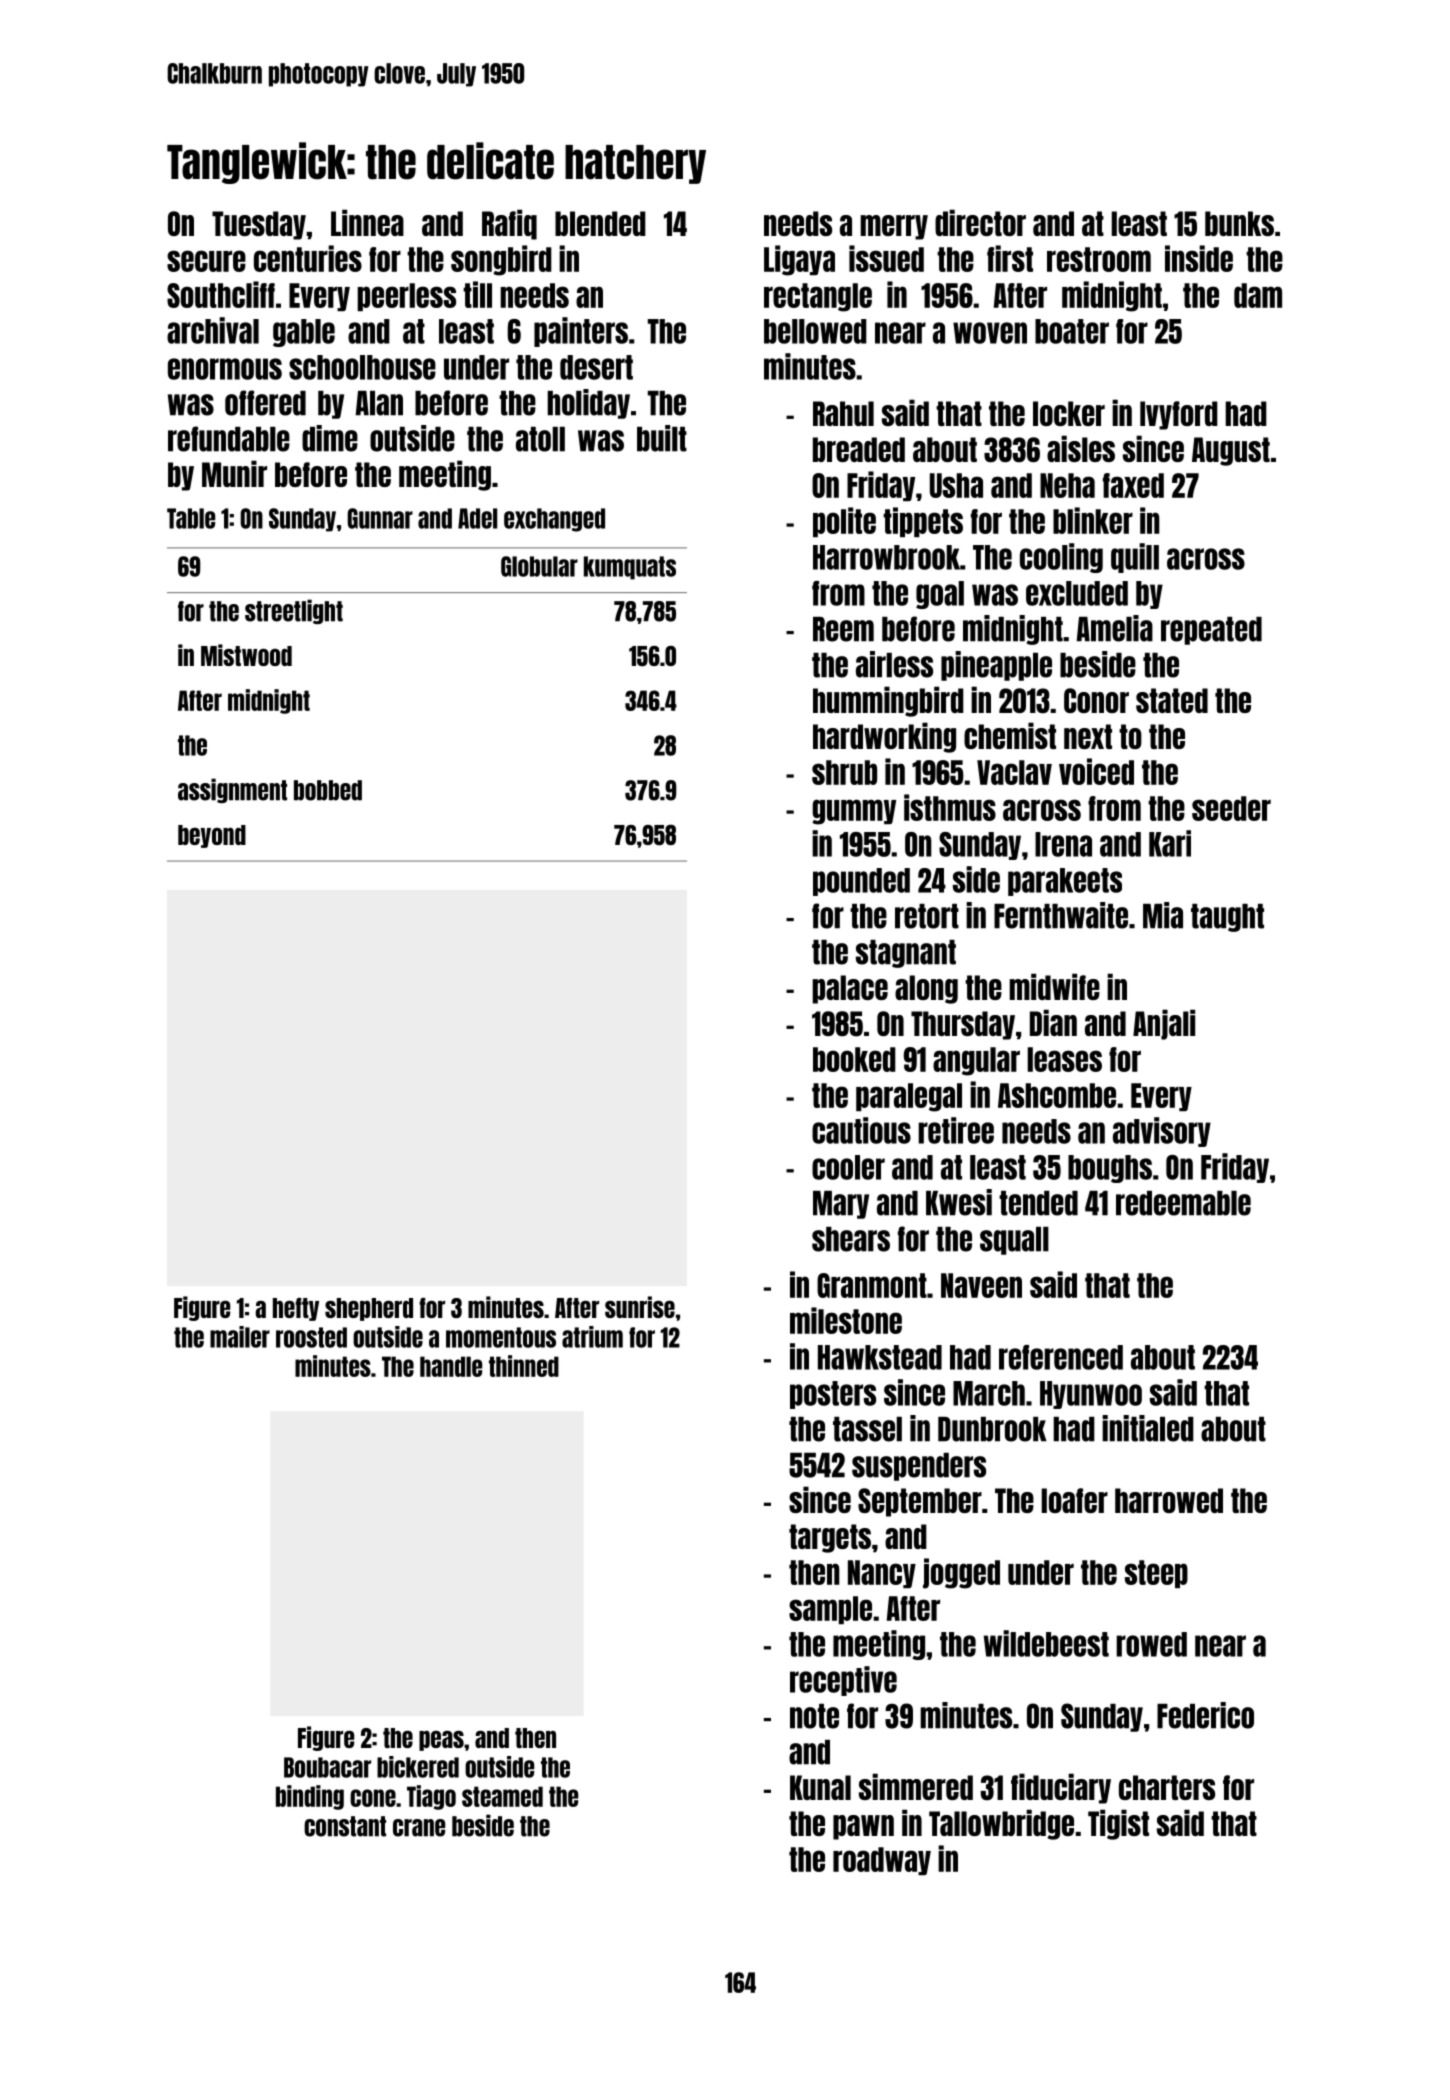  I want to click on Linnea, so click(367, 222).
